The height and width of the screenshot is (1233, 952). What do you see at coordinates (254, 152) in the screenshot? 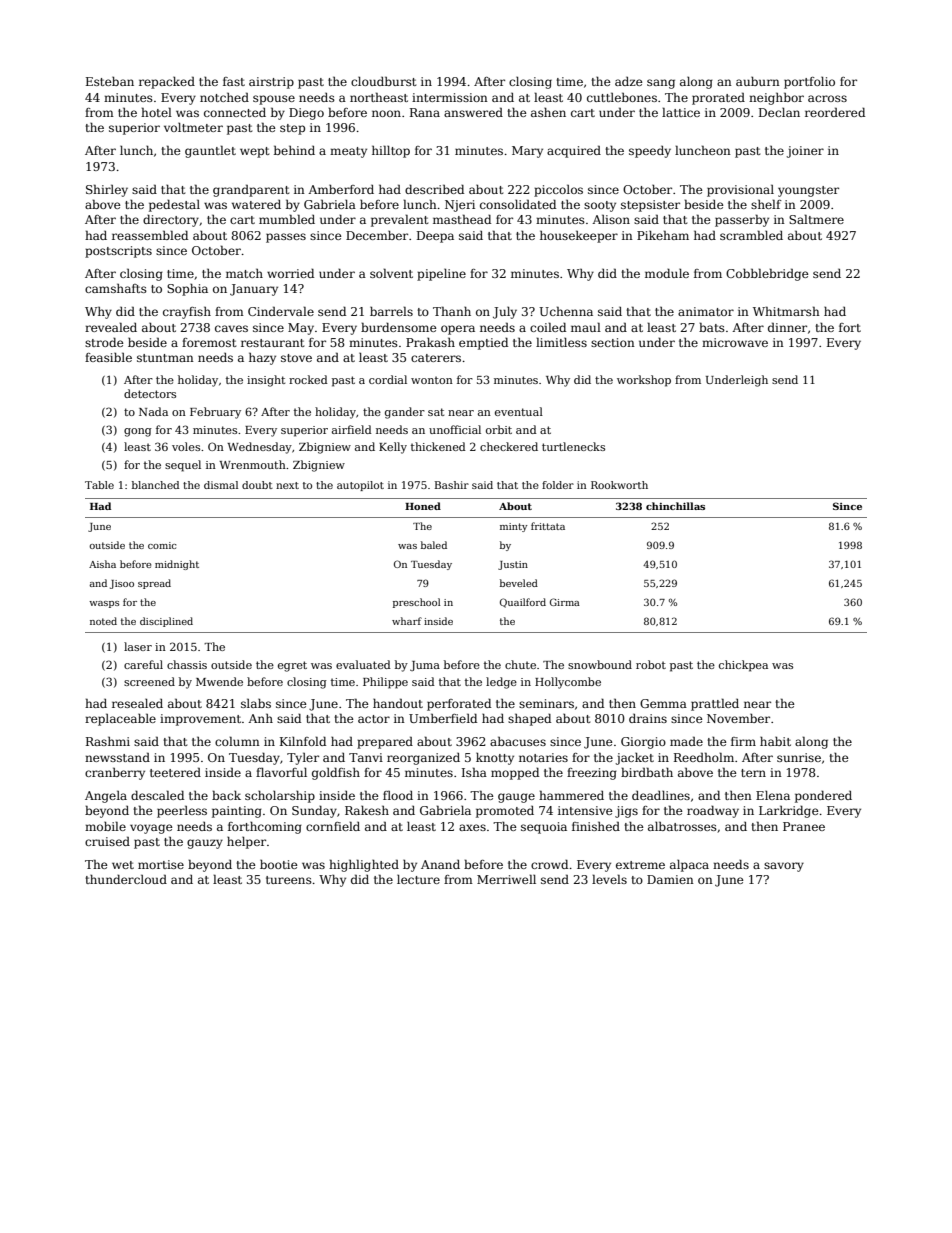
I see `wept` at bounding box center [254, 152].
